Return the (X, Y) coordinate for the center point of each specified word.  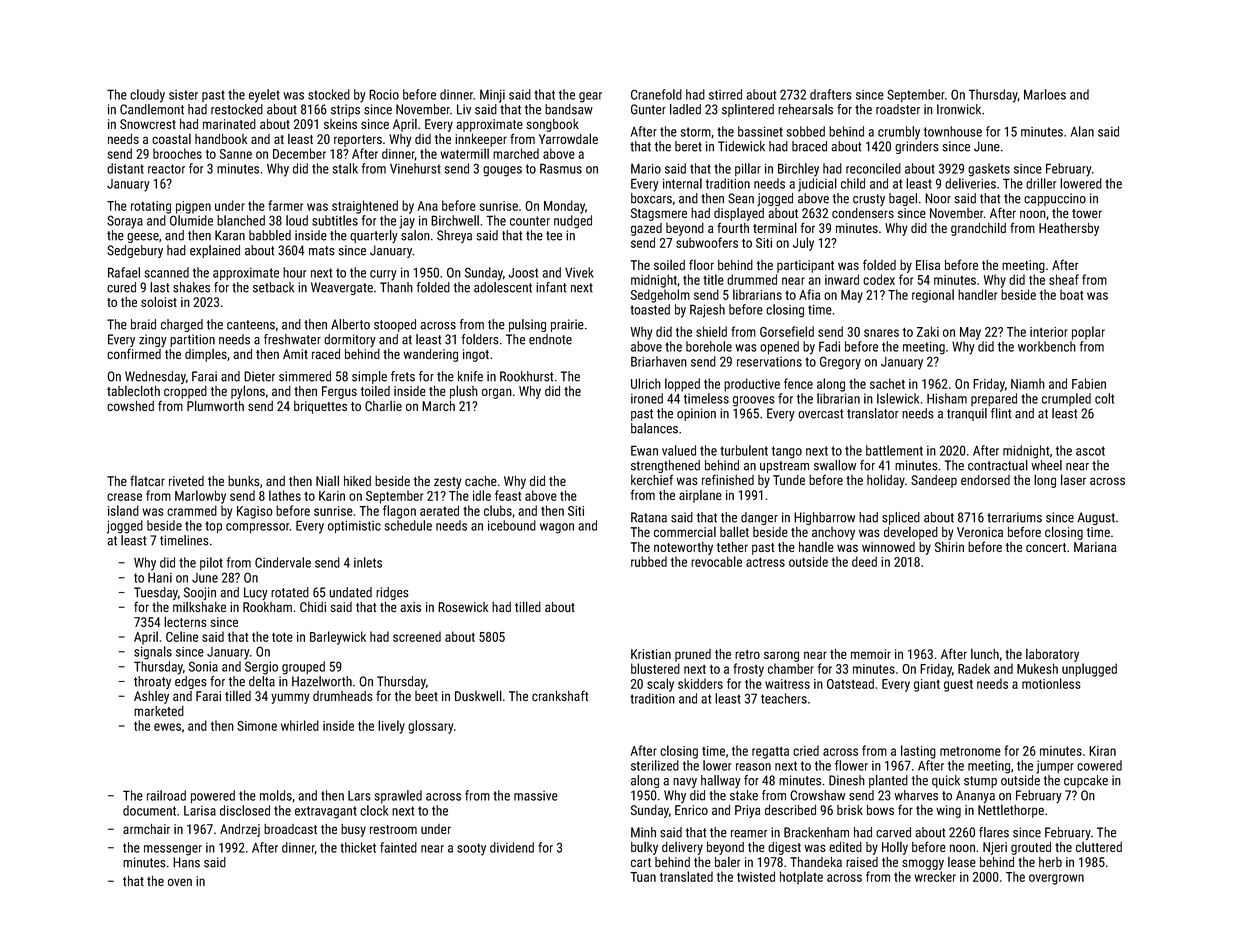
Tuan (643, 877)
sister (183, 95)
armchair (146, 829)
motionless (1051, 683)
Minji (492, 96)
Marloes (1045, 94)
